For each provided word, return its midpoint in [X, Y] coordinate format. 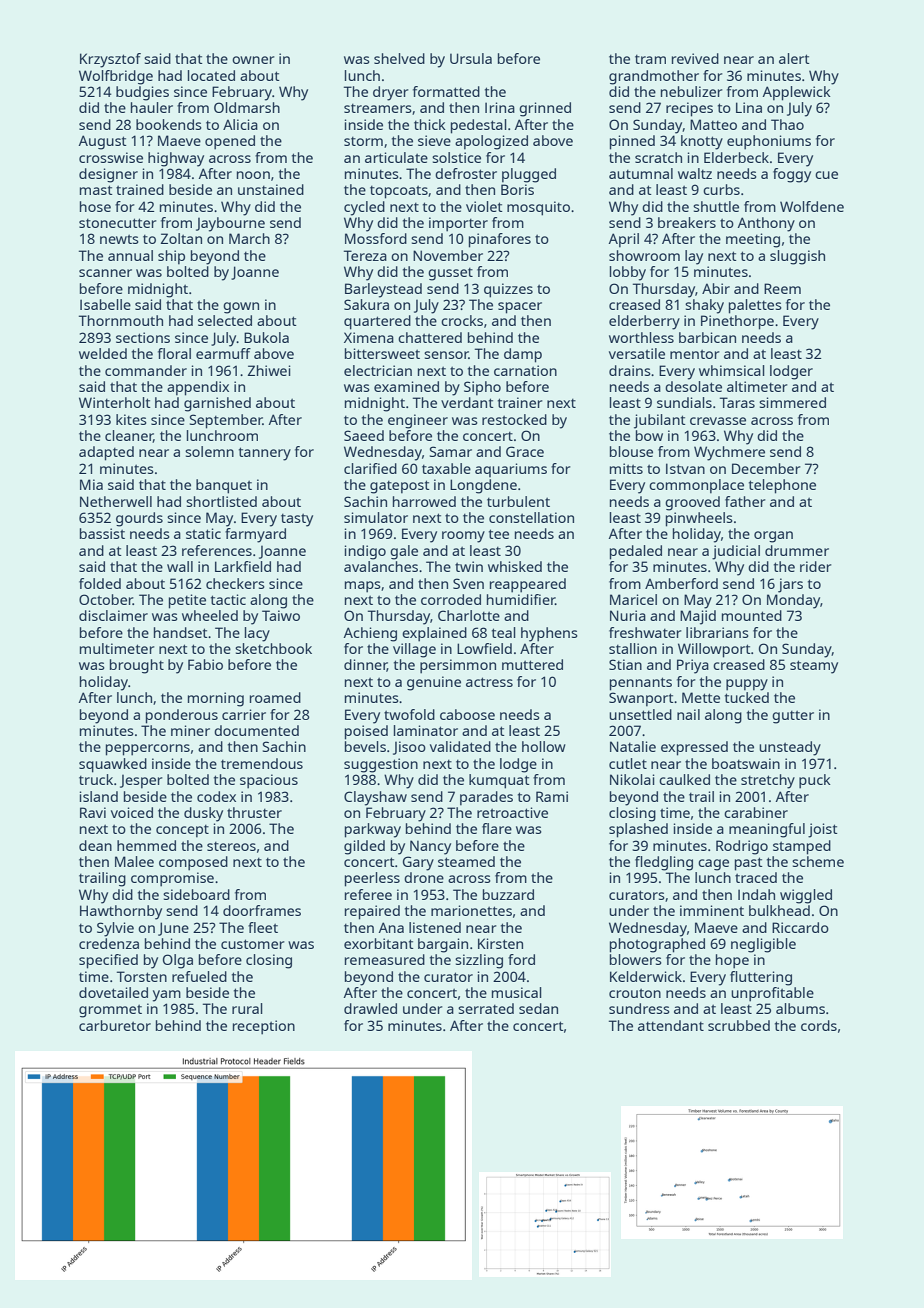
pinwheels [699, 519]
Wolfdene [812, 206]
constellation [531, 517]
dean [95, 845]
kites [131, 419]
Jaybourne [230, 224]
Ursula [471, 58]
